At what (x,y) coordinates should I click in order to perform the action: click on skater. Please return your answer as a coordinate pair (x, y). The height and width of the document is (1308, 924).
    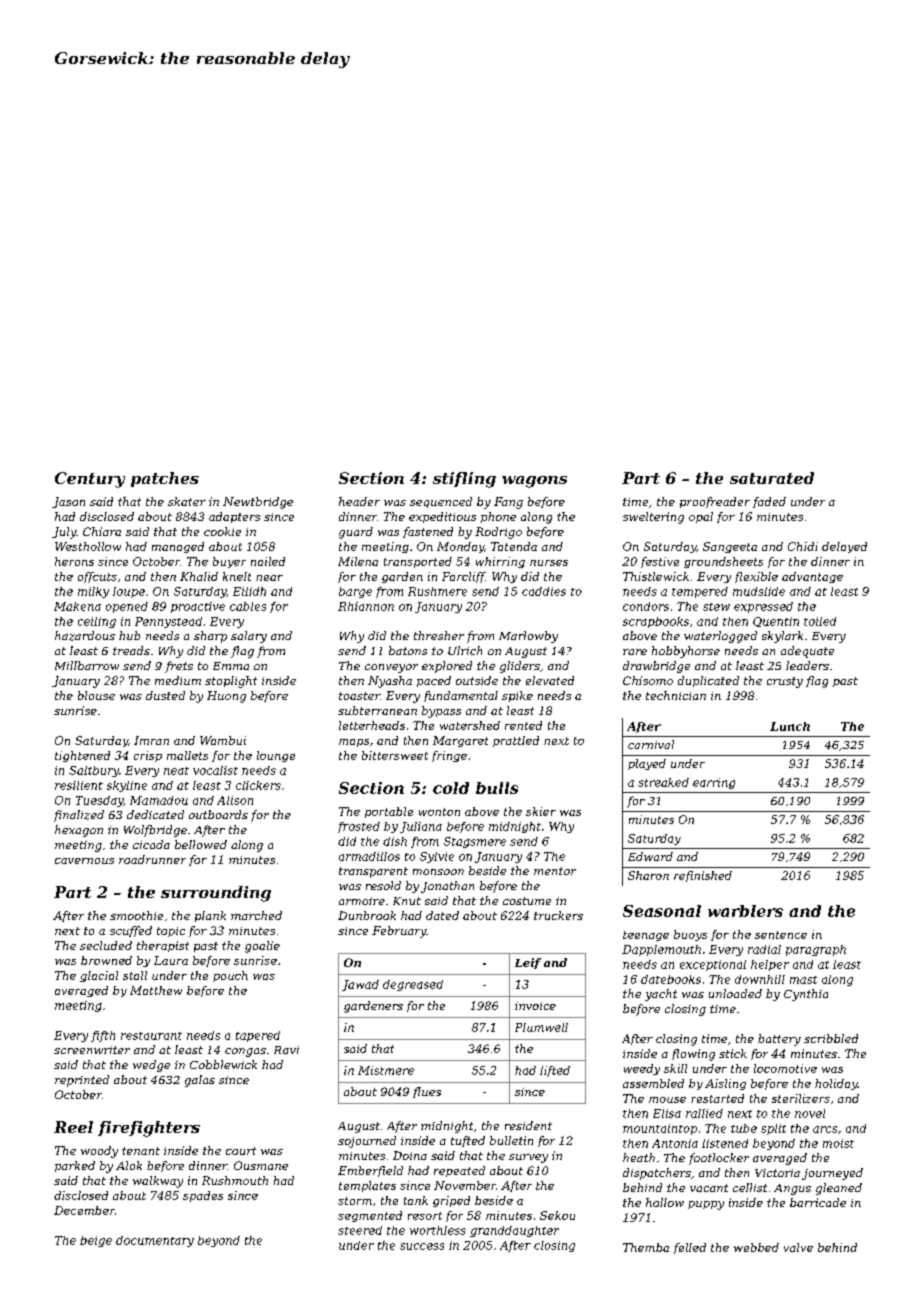
    Looking at the image, I should click on (187, 501).
